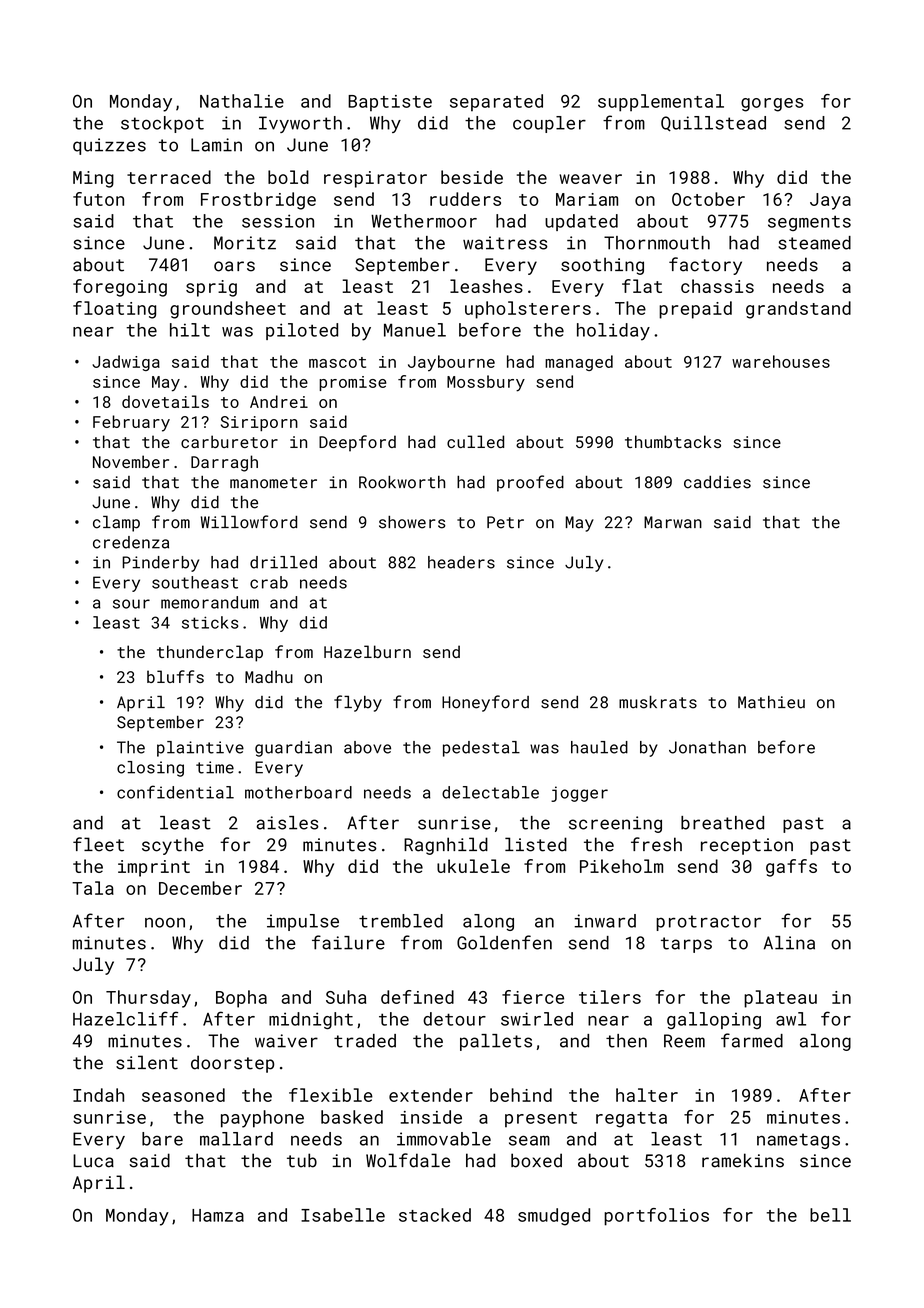  I want to click on caddies, so click(717, 482).
